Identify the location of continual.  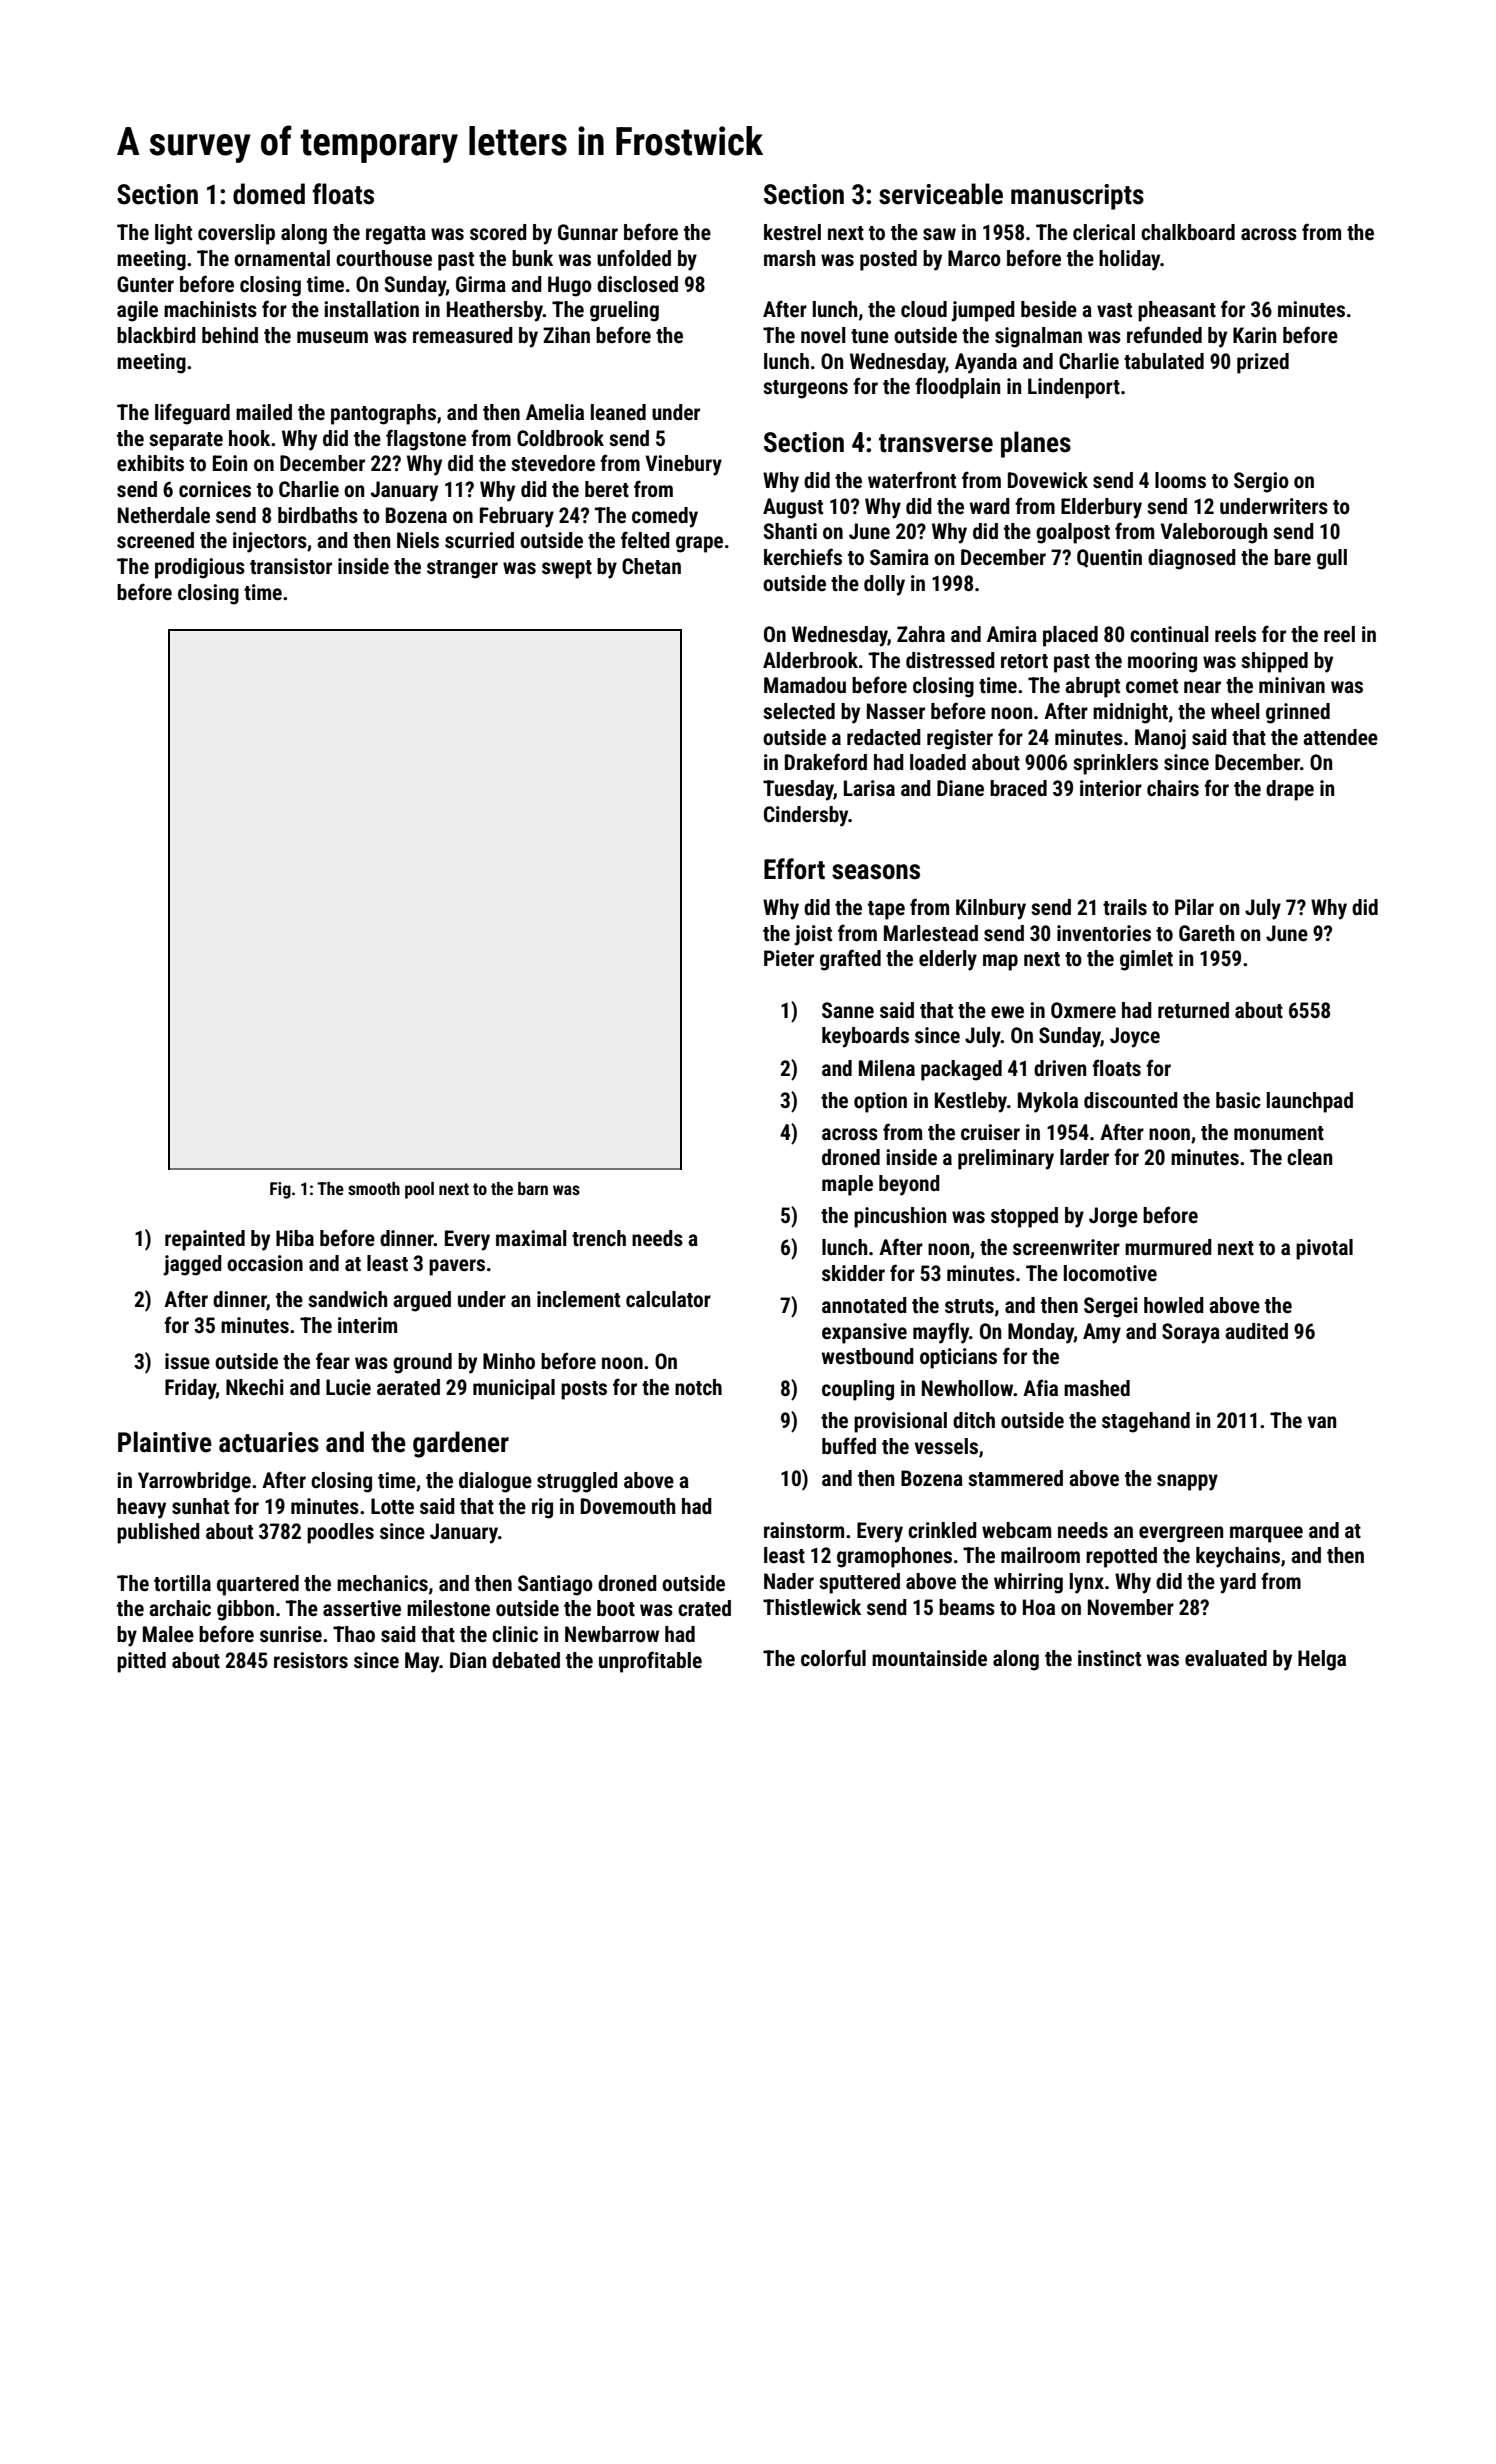
(1169, 634).
